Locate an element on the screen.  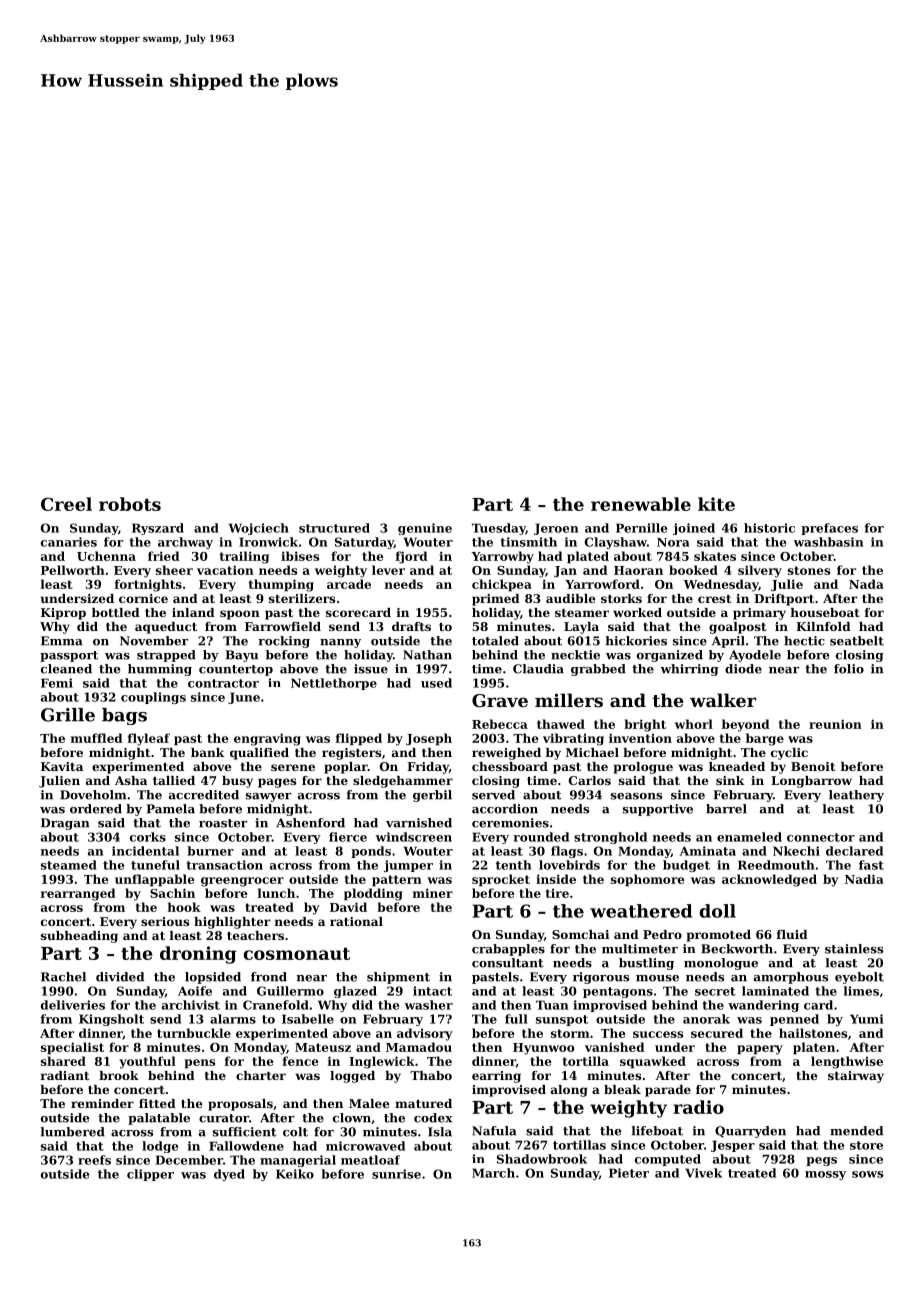
Friday is located at coordinates (428, 768).
